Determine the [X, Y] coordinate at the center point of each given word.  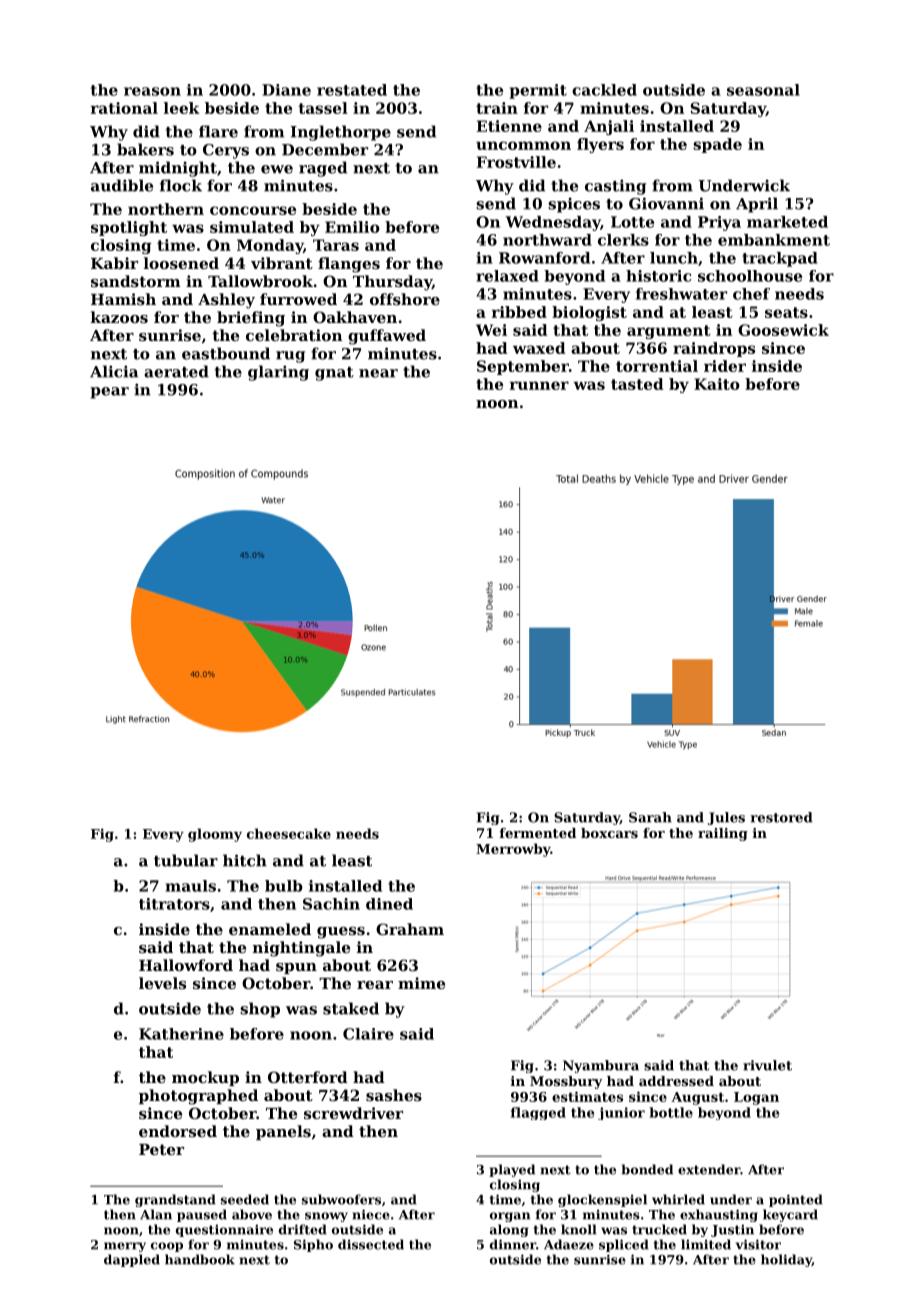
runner [539, 385]
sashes [394, 1095]
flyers [600, 145]
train [497, 108]
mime [421, 983]
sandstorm [136, 281]
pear [109, 393]
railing [723, 834]
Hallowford [186, 965]
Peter [161, 1149]
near [378, 373]
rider [725, 366]
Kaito [717, 384]
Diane [286, 90]
